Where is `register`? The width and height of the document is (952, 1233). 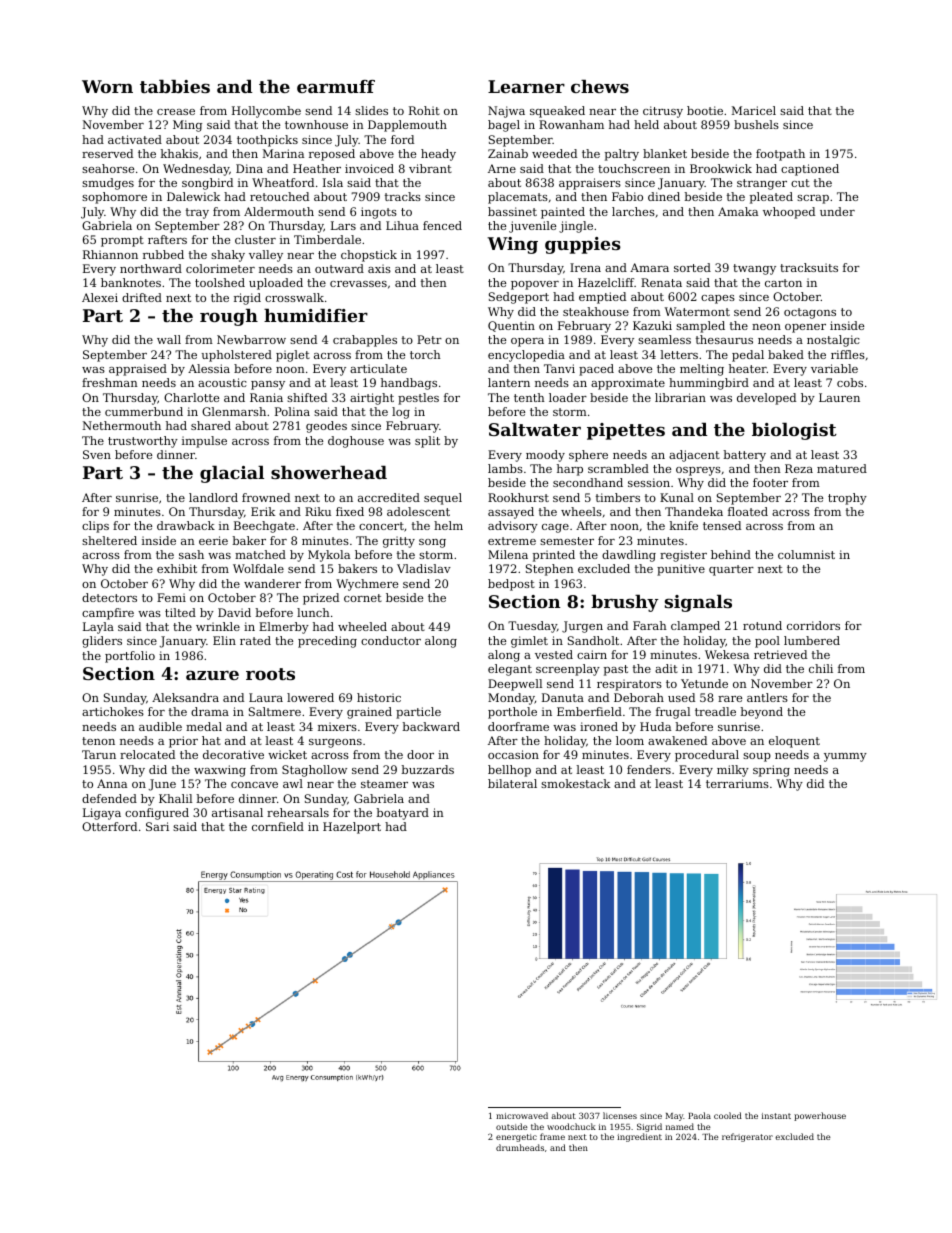 register is located at coordinates (683, 556).
